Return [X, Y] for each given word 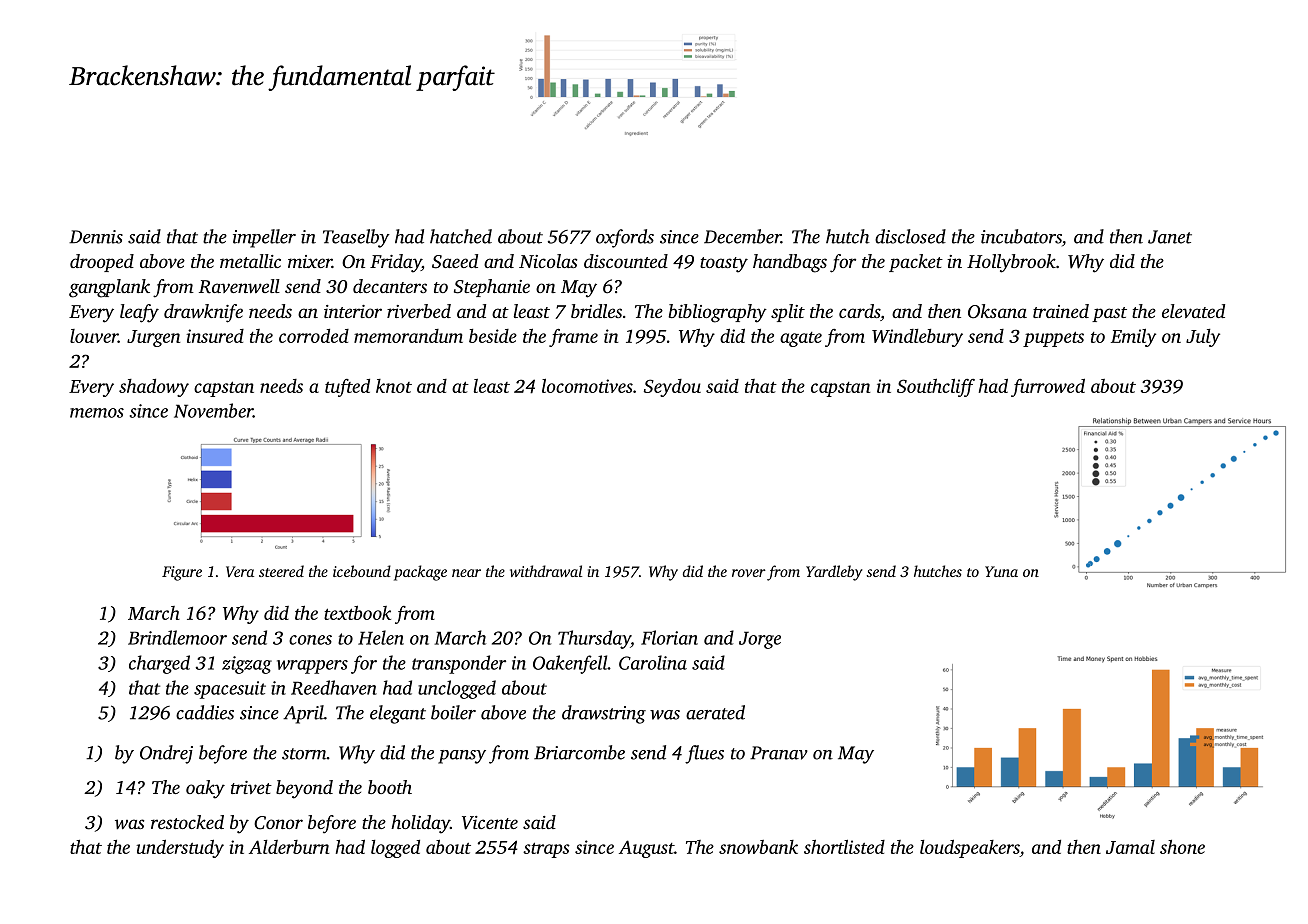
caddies [205, 712]
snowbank [758, 847]
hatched [461, 236]
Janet [1170, 237]
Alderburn [289, 847]
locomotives [587, 386]
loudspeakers [970, 848]
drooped [102, 263]
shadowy [154, 388]
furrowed [1048, 387]
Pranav [779, 753]
